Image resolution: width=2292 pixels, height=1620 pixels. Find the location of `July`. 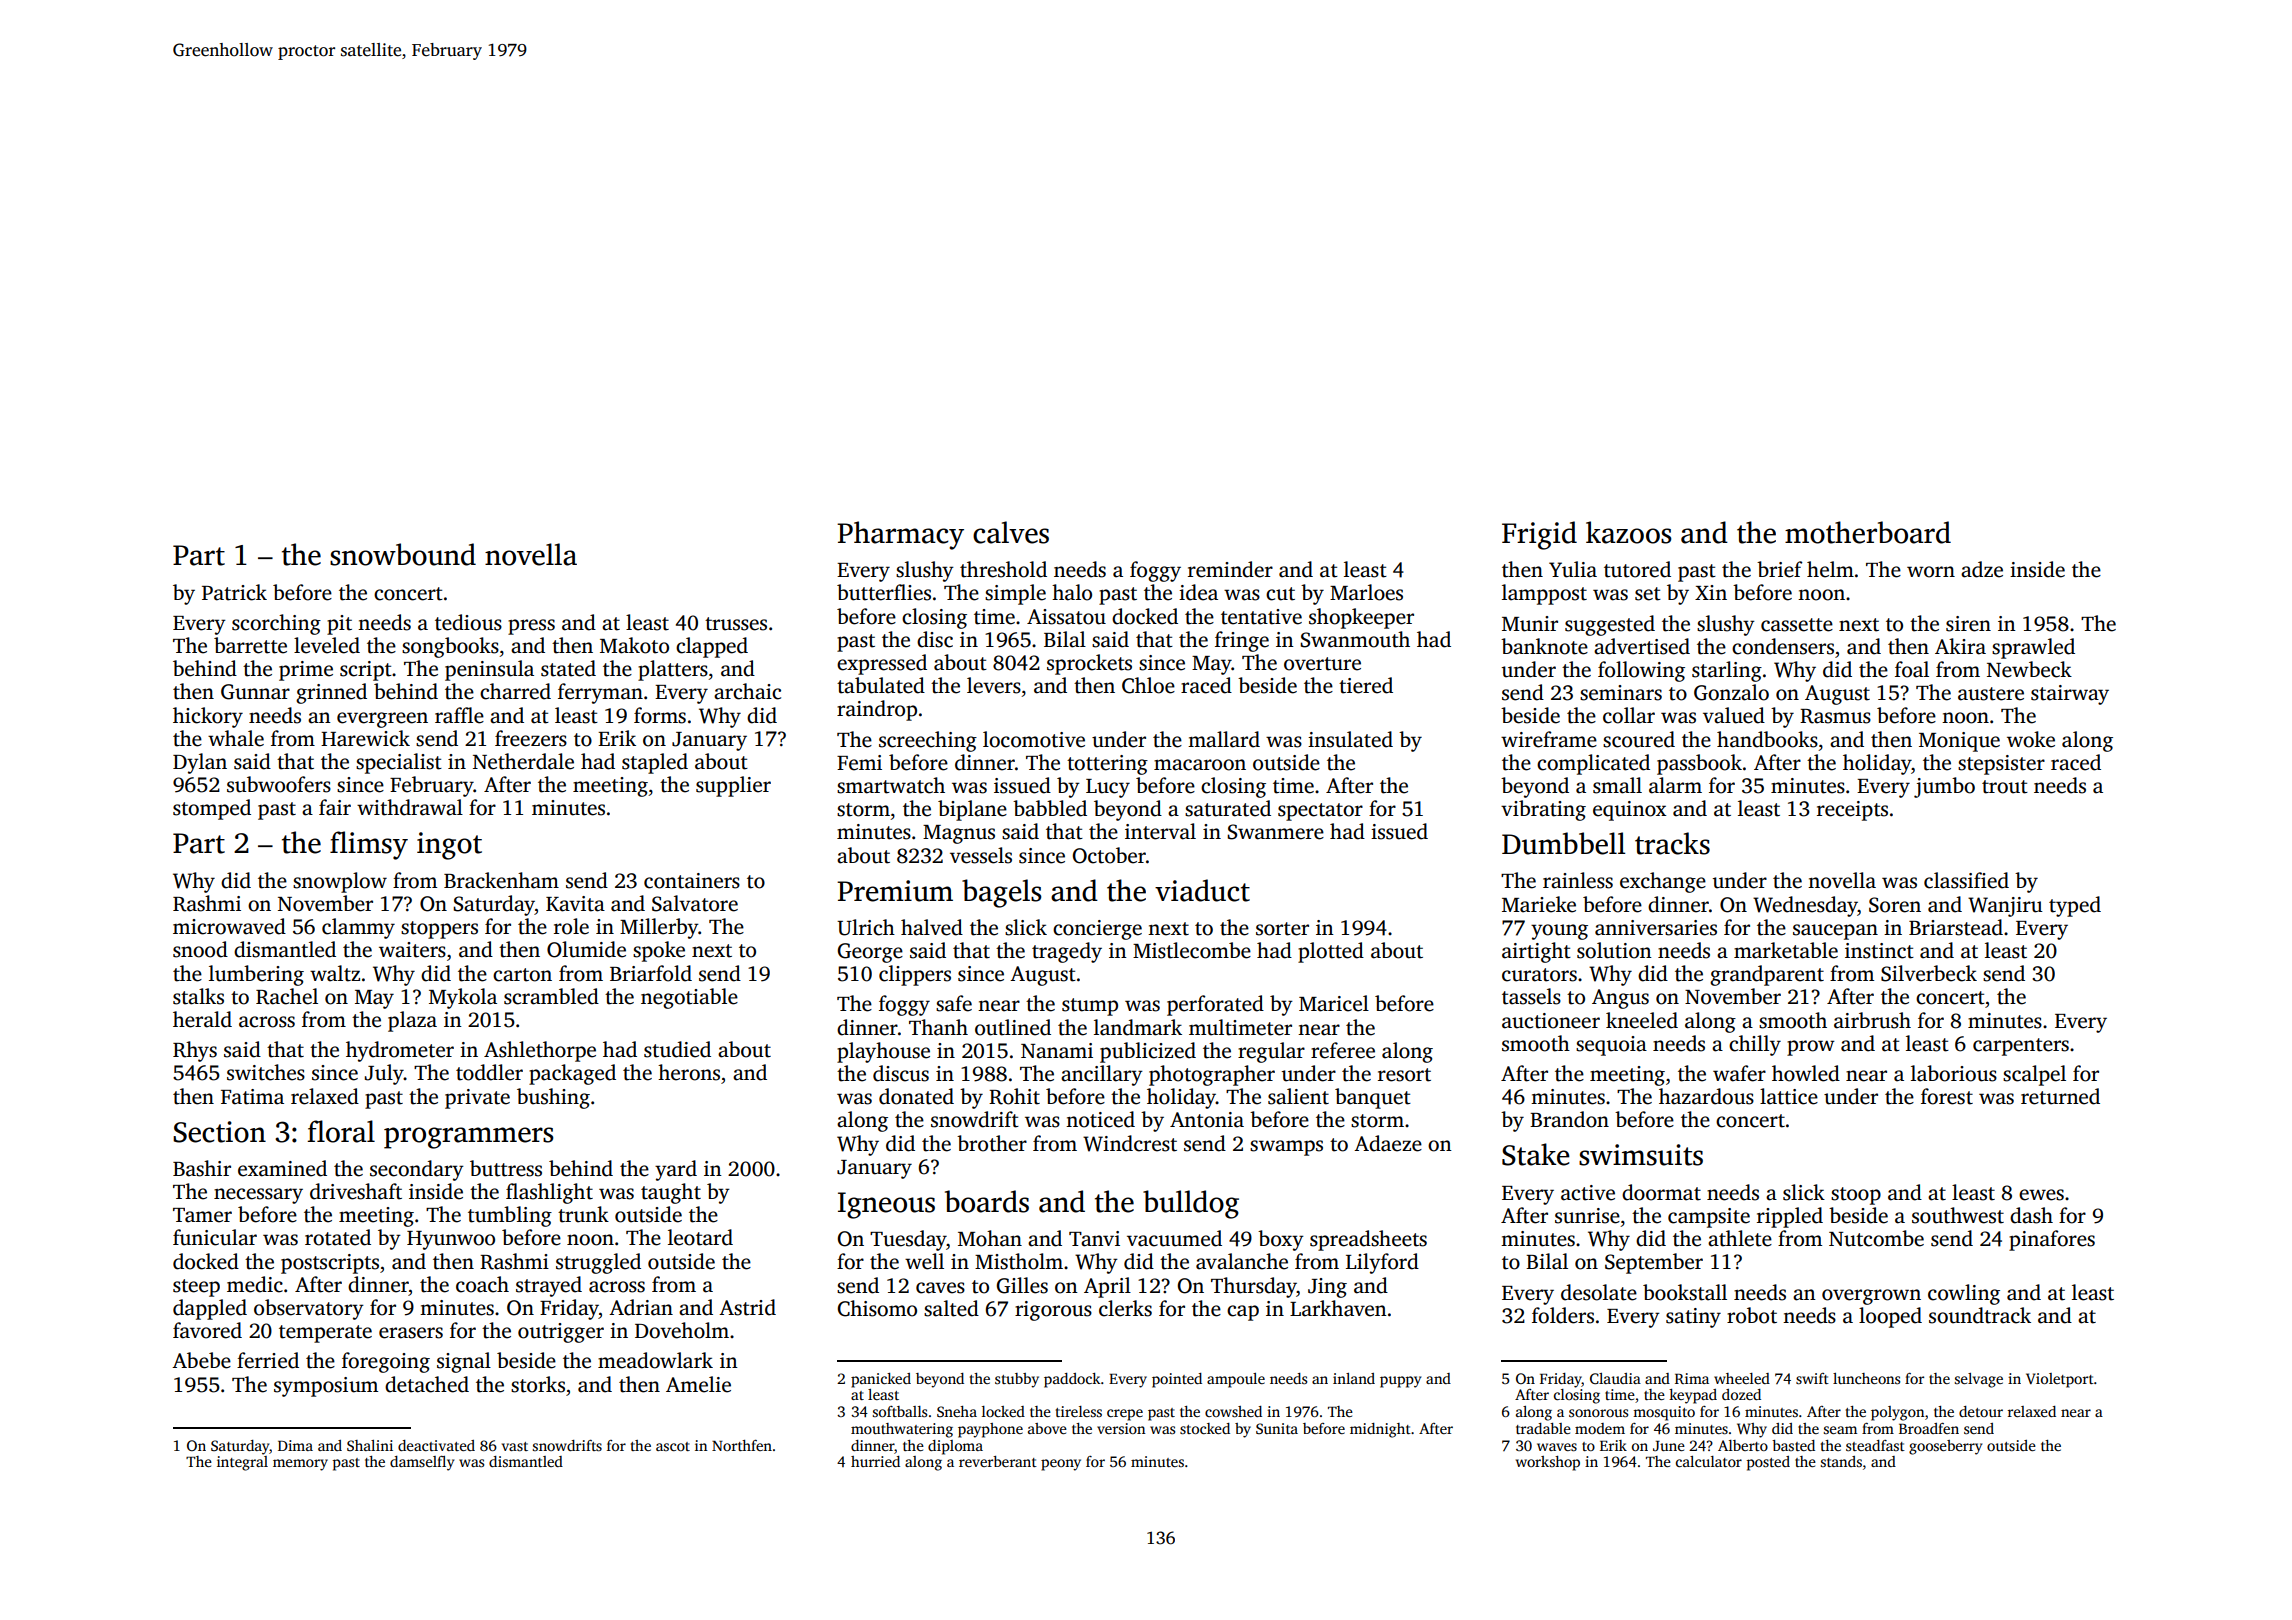

July is located at coordinates (384, 1074).
